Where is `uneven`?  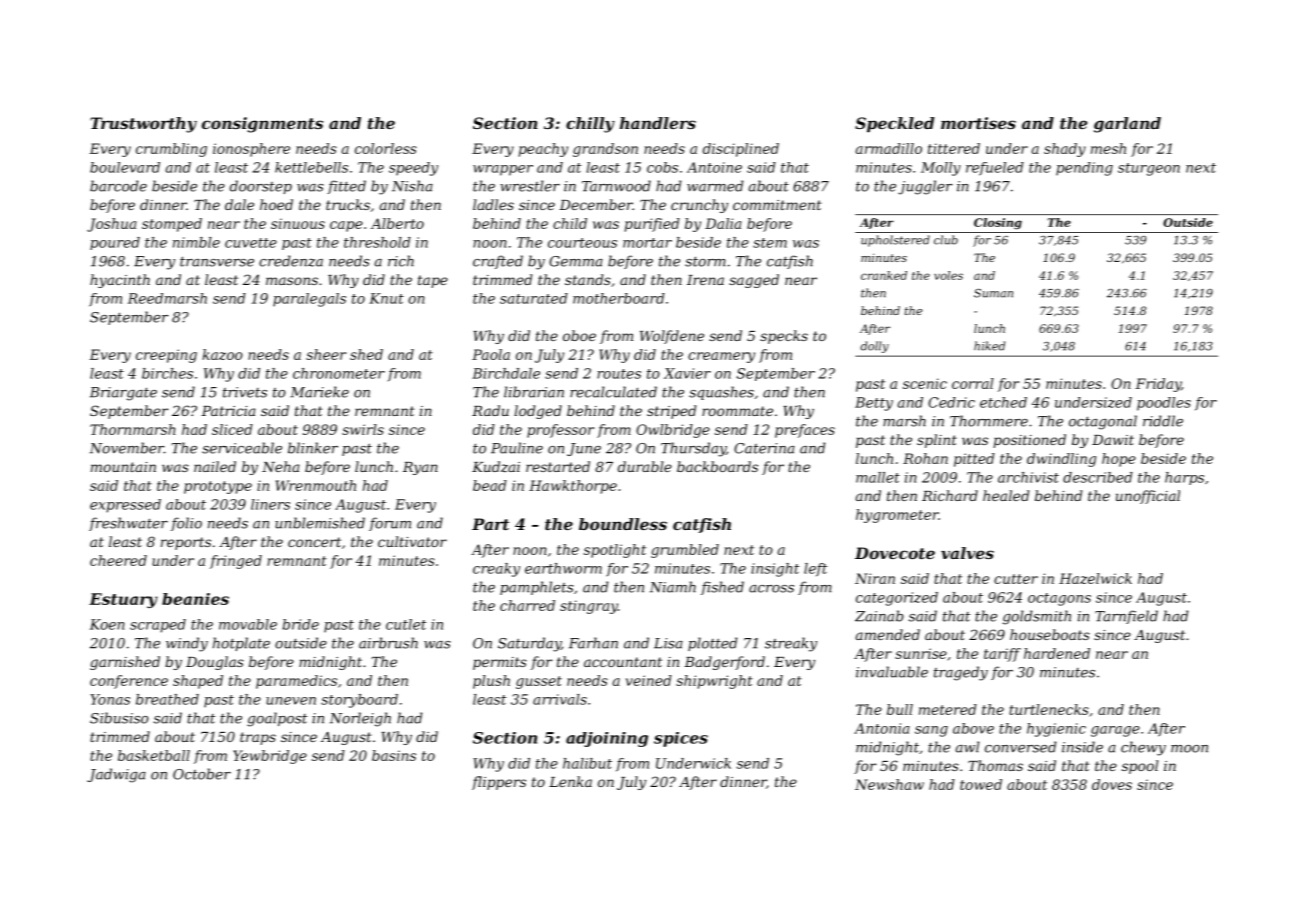
uneven is located at coordinates (291, 701).
